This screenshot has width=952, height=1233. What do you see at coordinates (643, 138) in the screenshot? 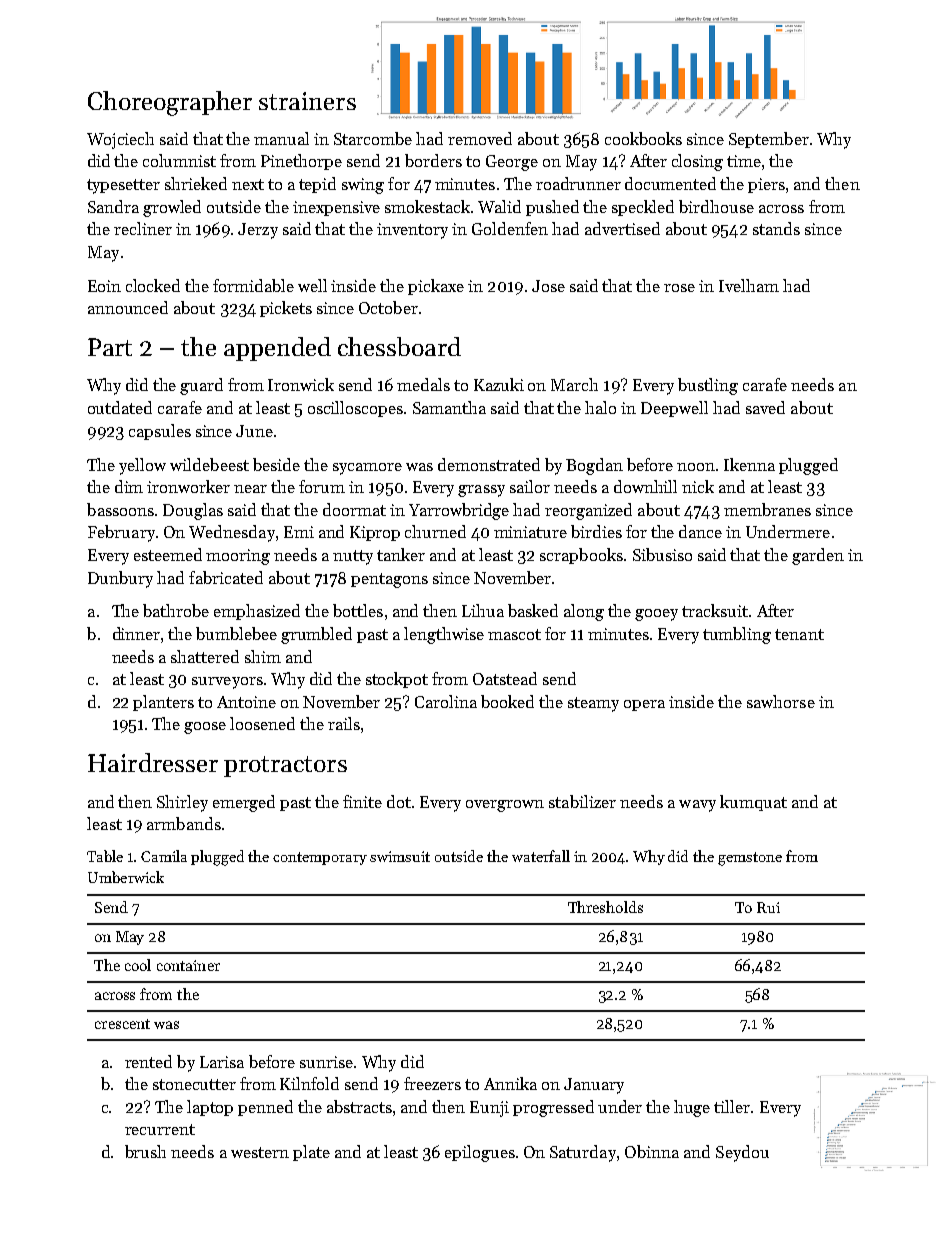
I see `cookbooks` at bounding box center [643, 138].
